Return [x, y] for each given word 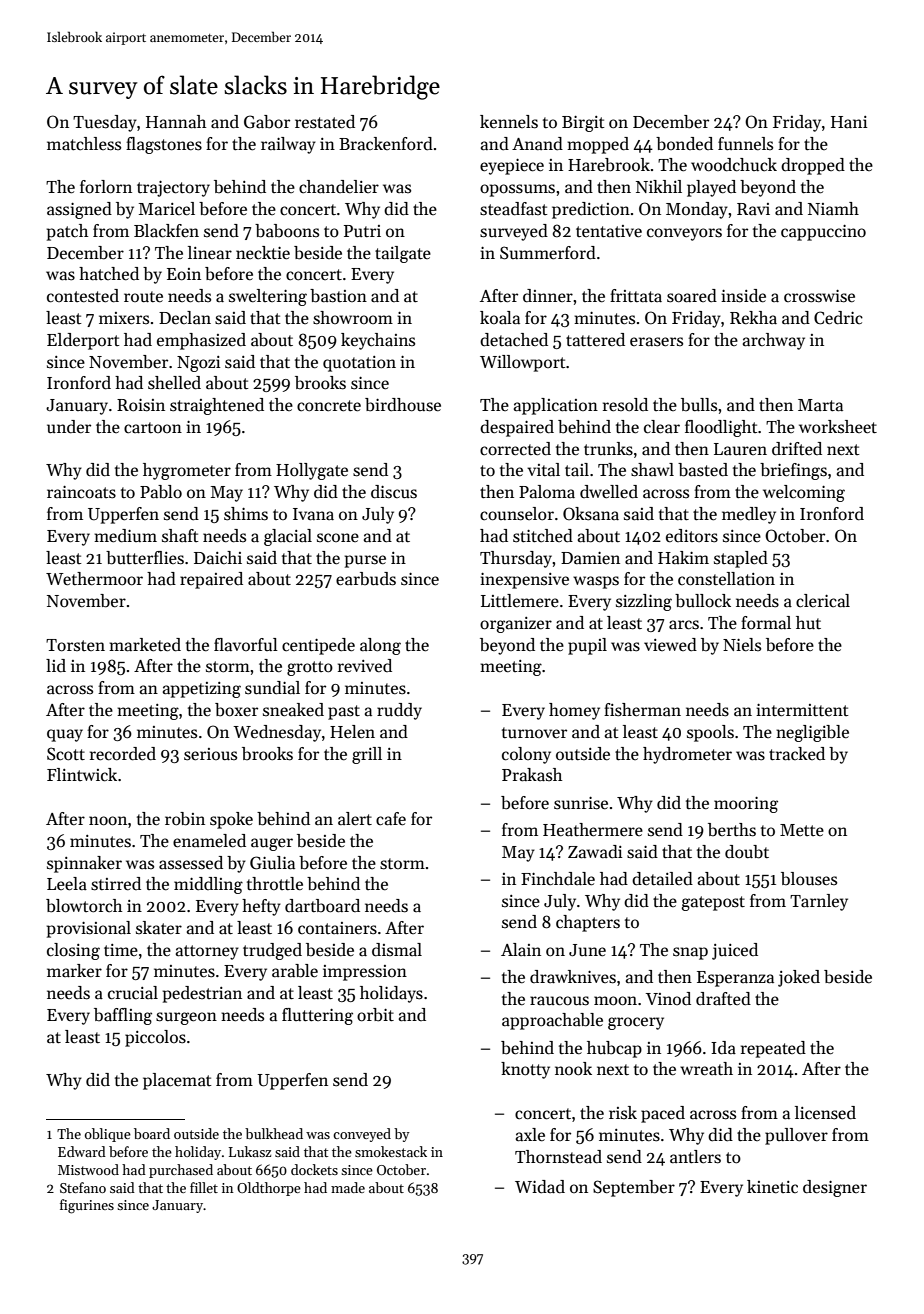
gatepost [713, 903]
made [348, 1187]
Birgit [583, 124]
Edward [82, 1151]
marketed [145, 645]
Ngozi [198, 364]
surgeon [186, 1018]
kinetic [772, 1187]
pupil [587, 646]
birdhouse [403, 405]
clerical [823, 601]
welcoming [804, 493]
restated [325, 122]
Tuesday [105, 123]
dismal [397, 950]
